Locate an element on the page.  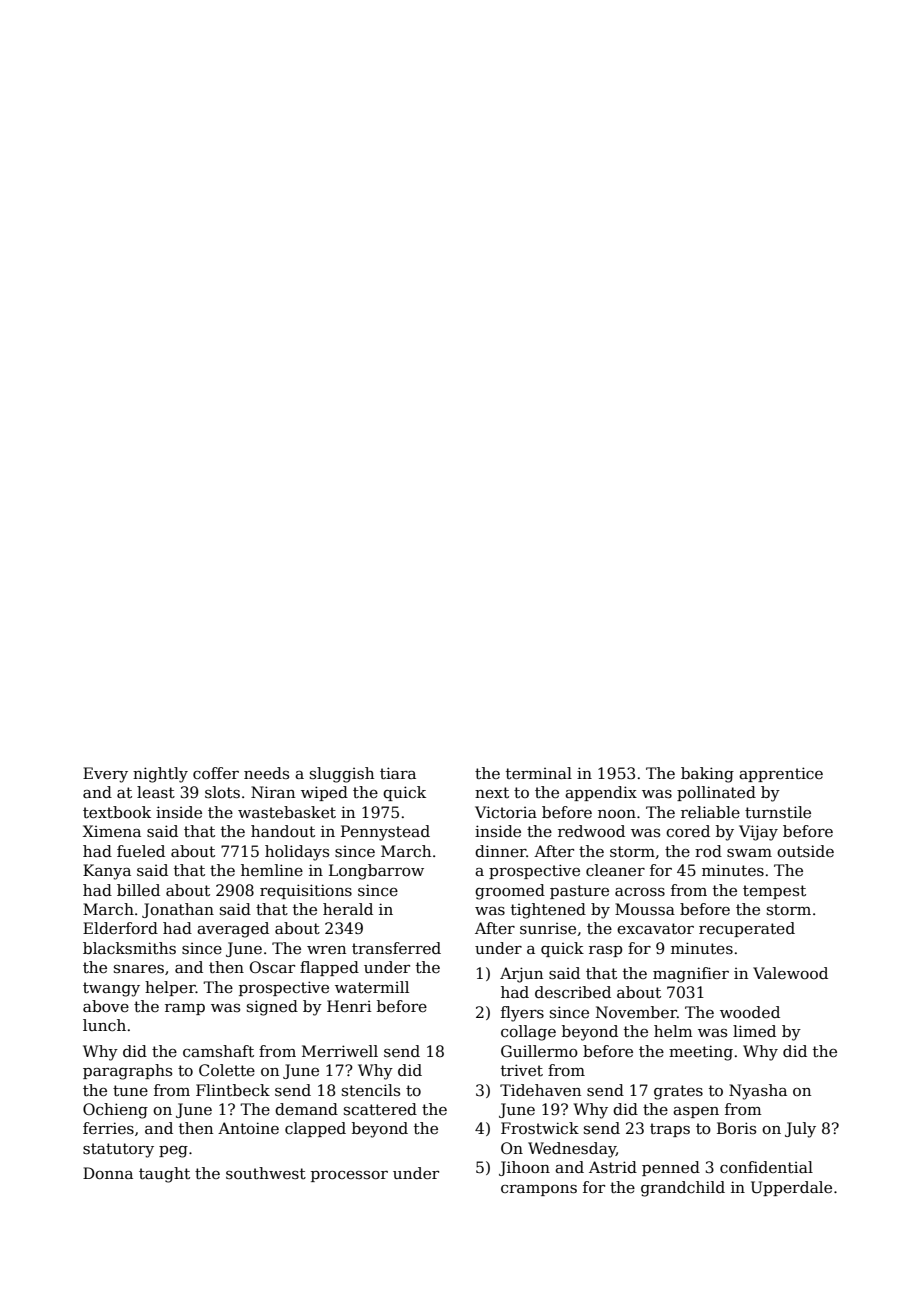
camshaft is located at coordinates (218, 1051).
